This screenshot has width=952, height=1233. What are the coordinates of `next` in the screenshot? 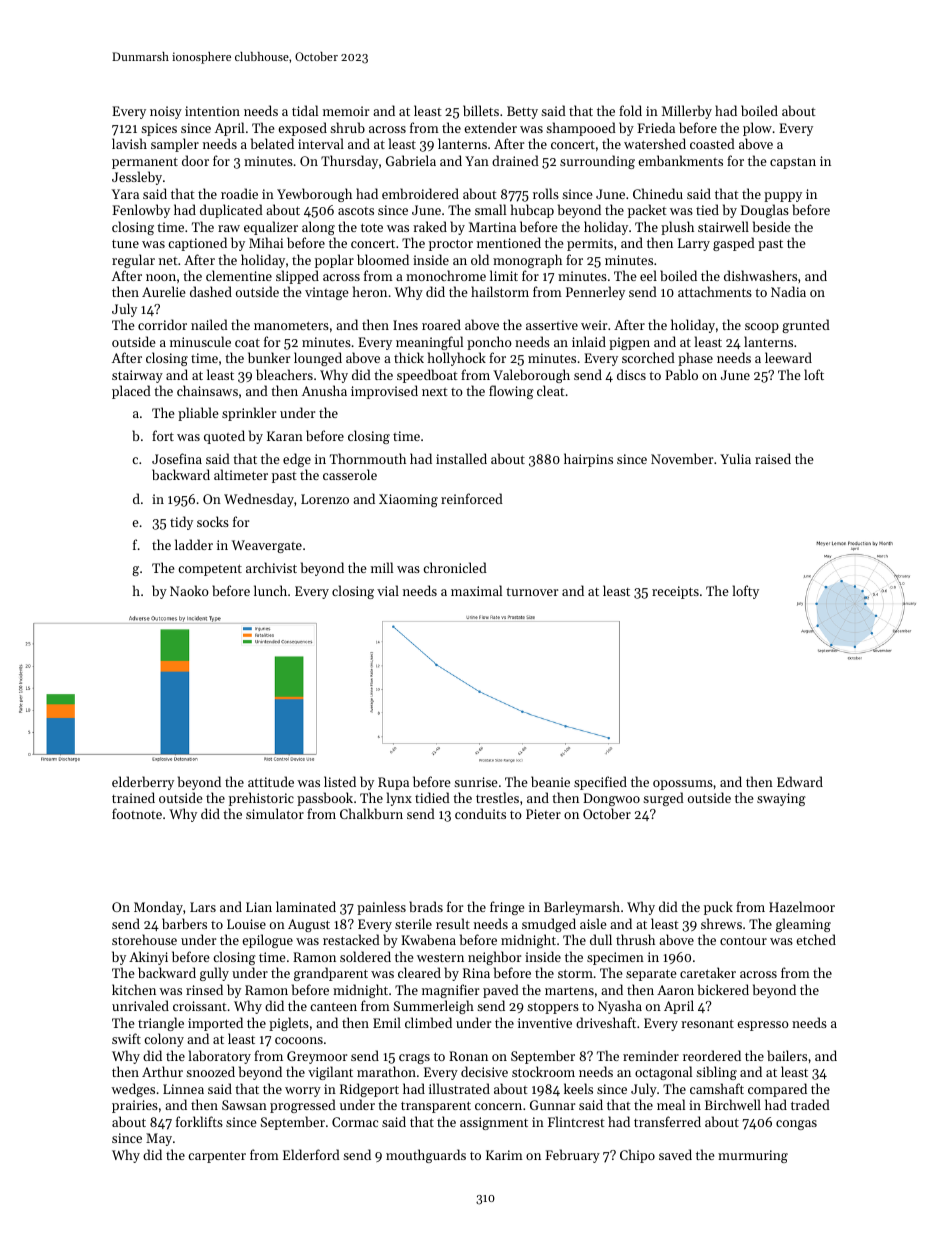 It's located at (435, 392).
